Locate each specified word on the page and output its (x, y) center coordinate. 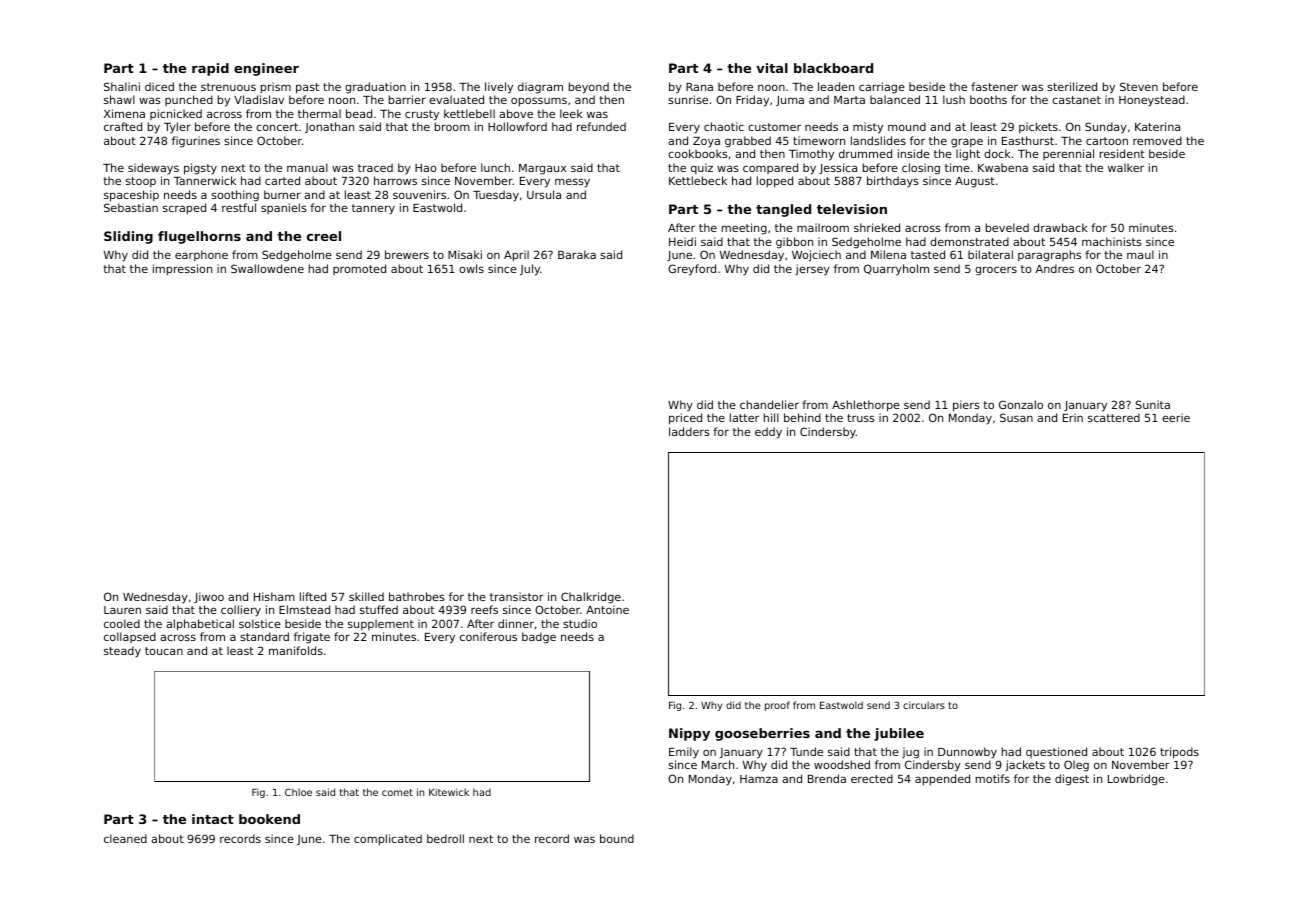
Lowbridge (1136, 780)
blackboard (833, 68)
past (307, 88)
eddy (768, 433)
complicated (388, 840)
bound (617, 838)
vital (772, 68)
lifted (313, 596)
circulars (924, 705)
